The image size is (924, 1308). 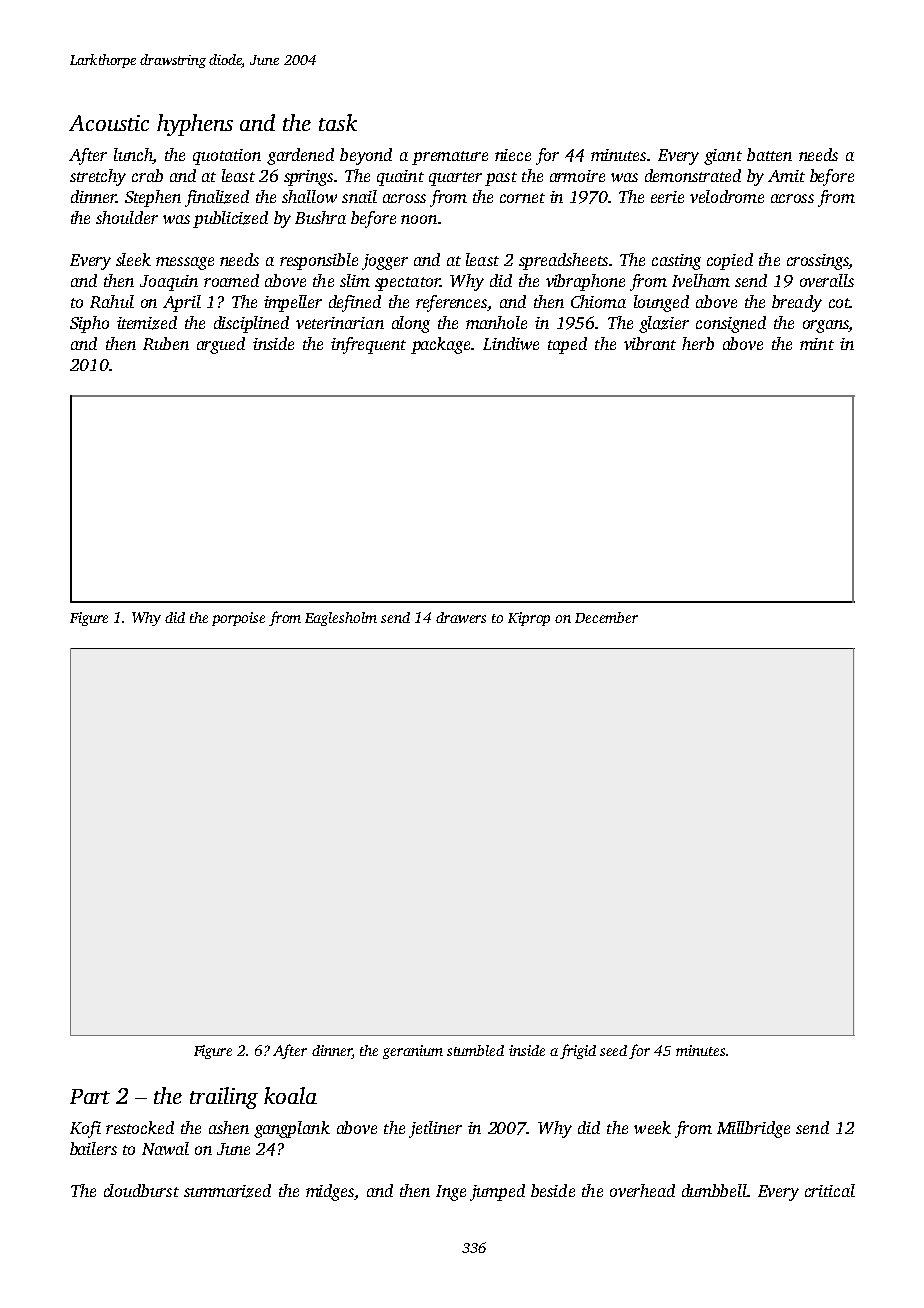 I want to click on geranium, so click(x=413, y=1052).
